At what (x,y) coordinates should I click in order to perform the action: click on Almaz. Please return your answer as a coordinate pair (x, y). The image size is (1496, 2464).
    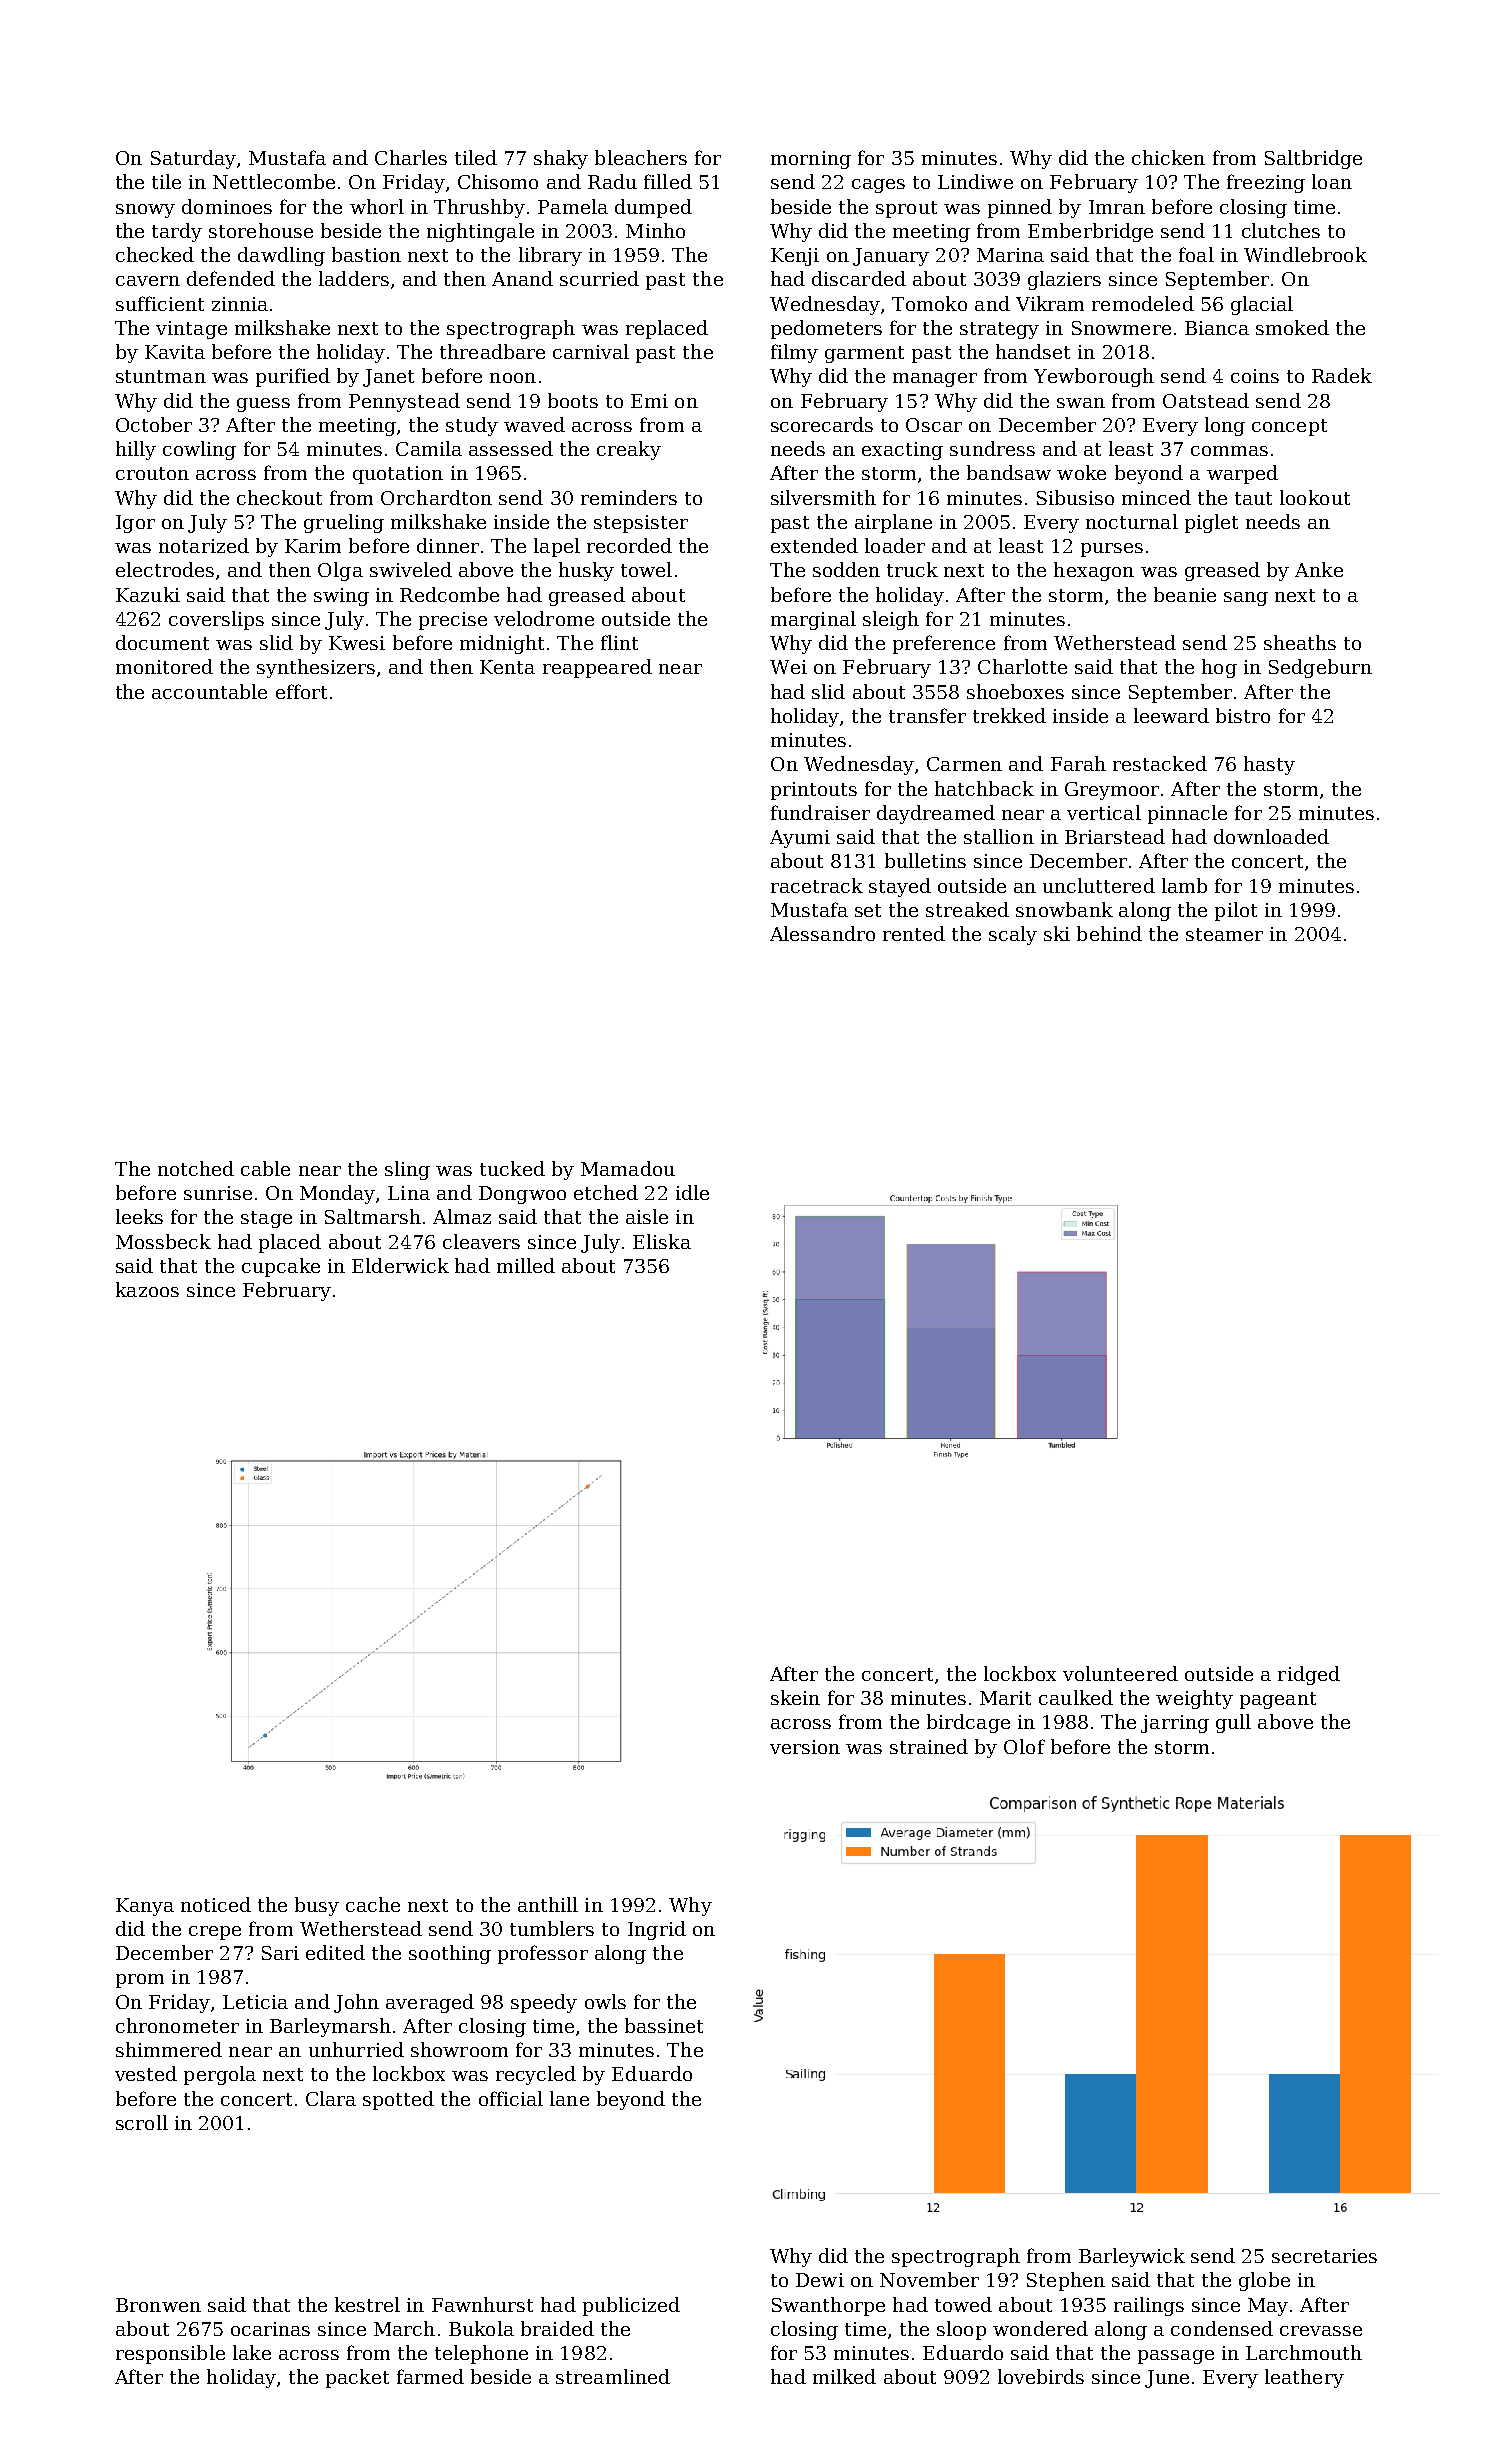
    Looking at the image, I should click on (462, 1216).
